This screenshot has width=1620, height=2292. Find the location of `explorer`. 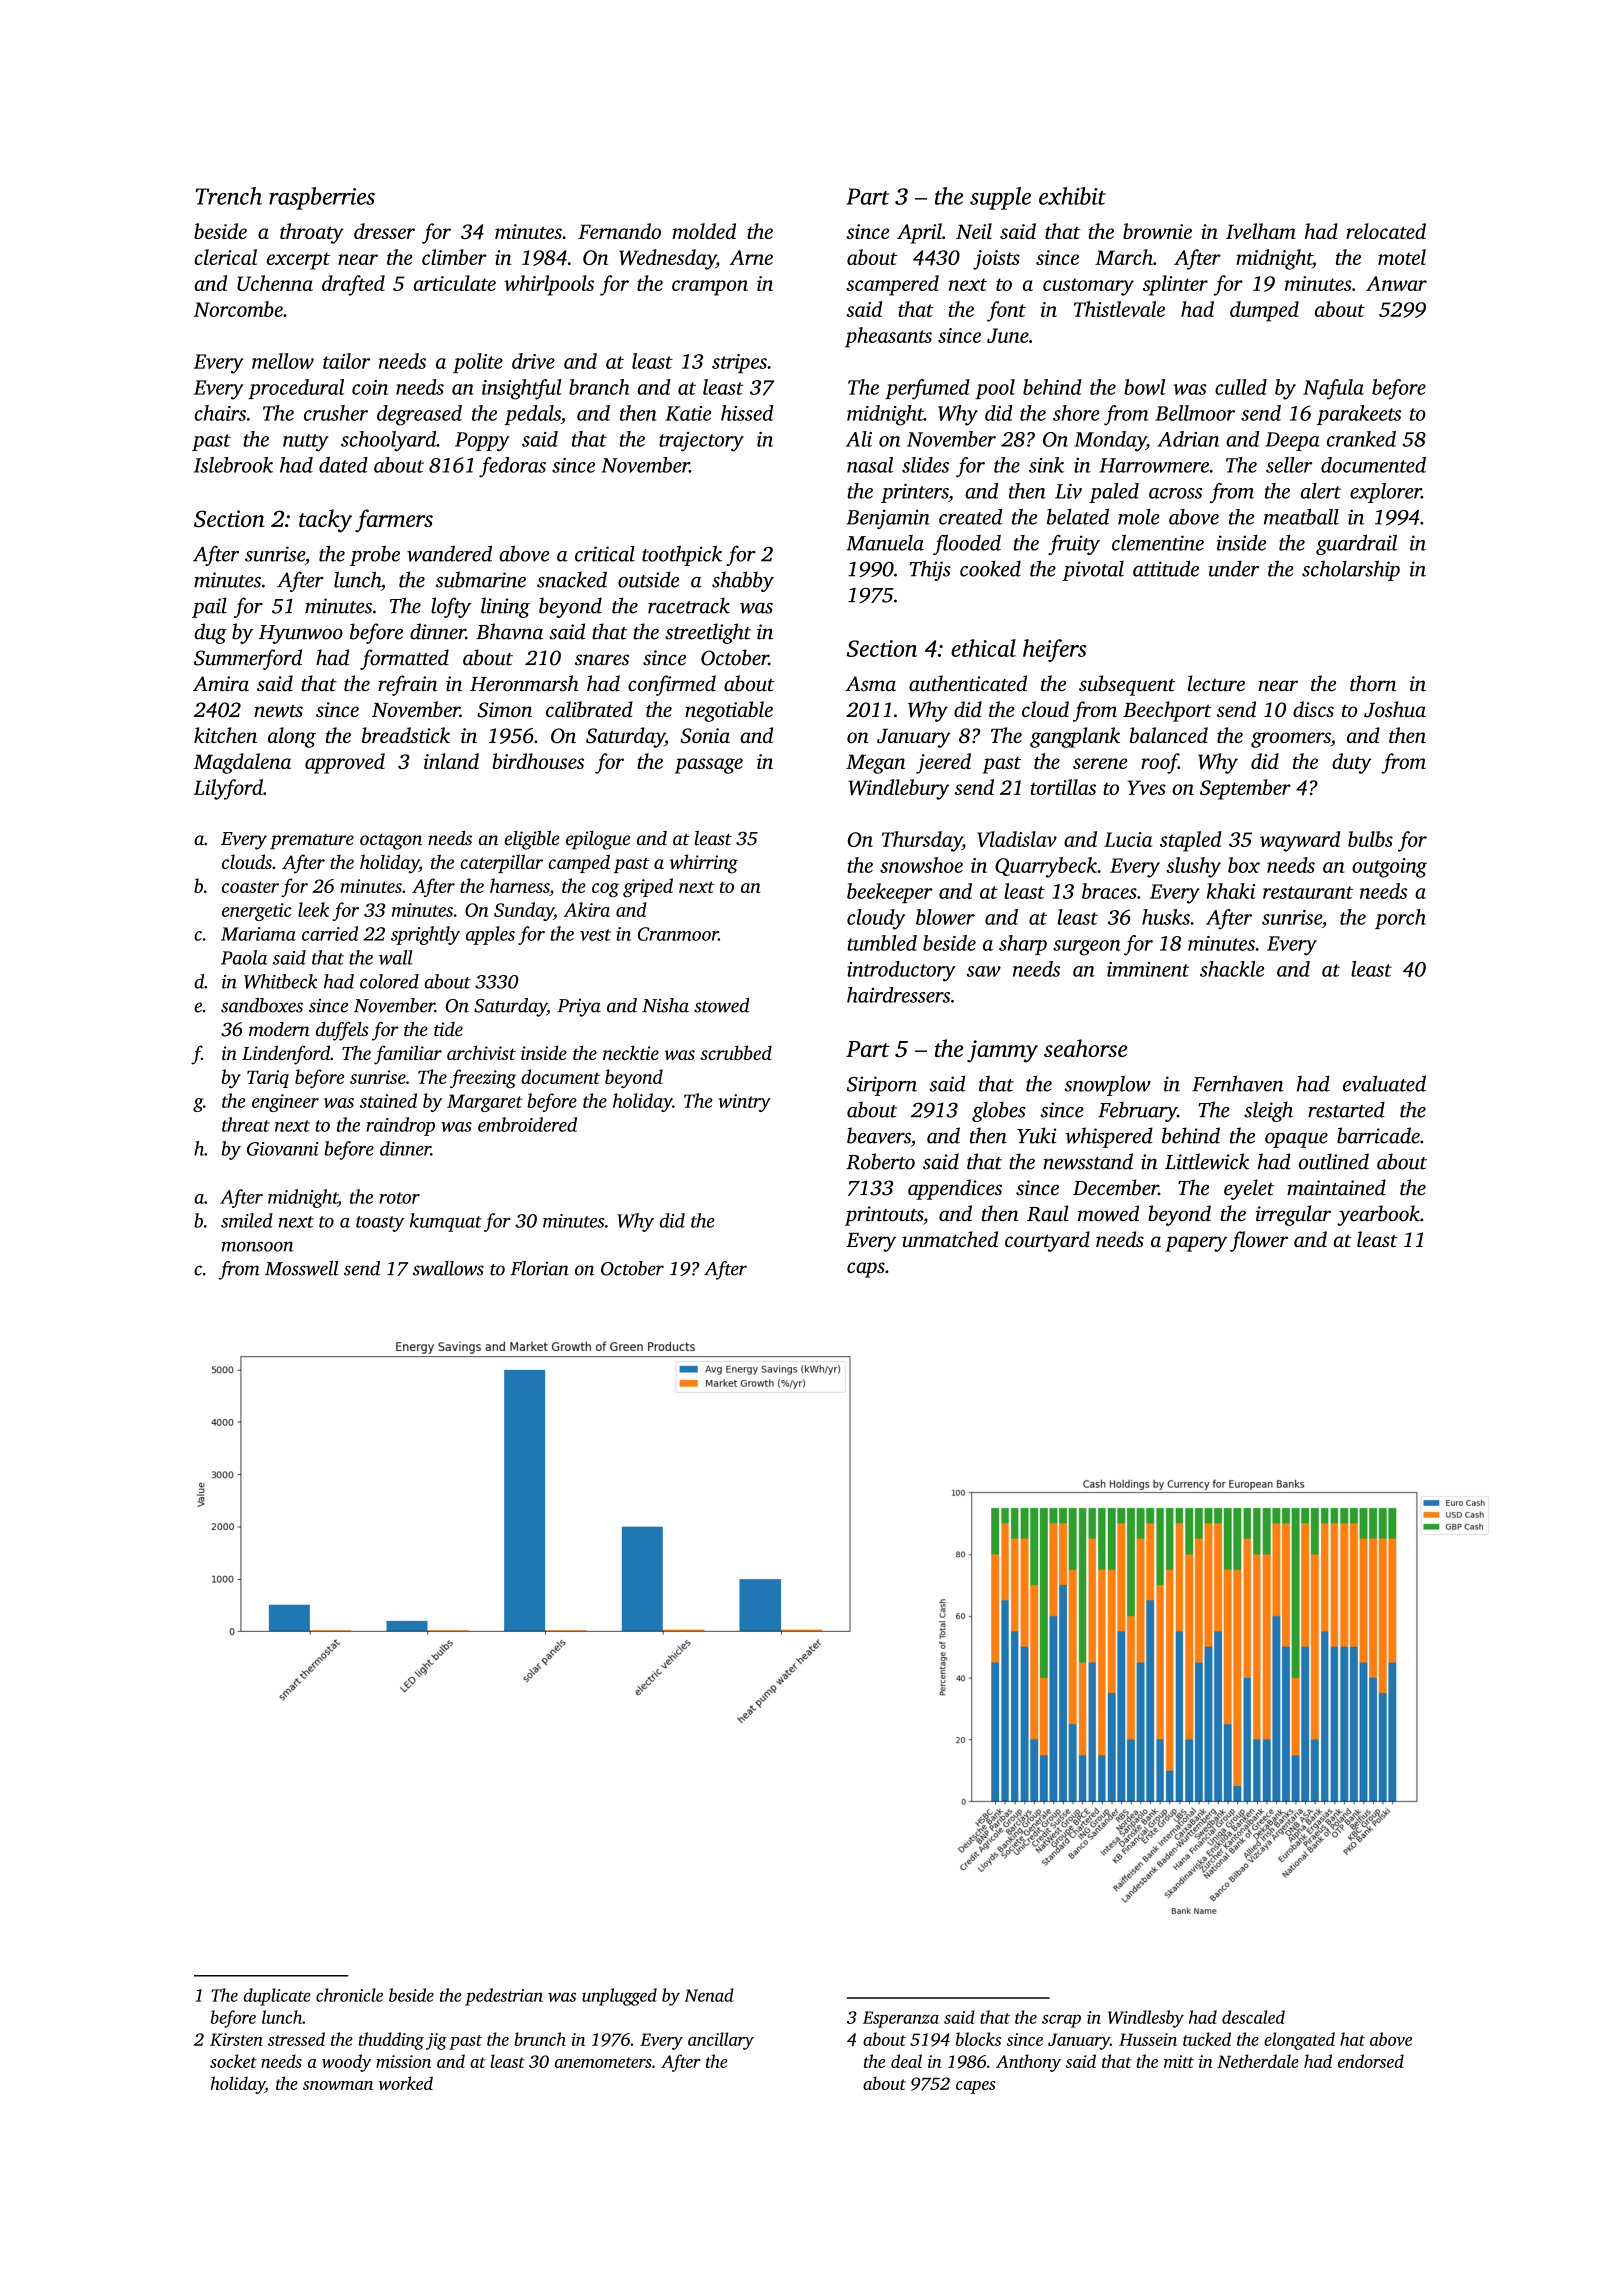

explorer is located at coordinates (1385, 493).
